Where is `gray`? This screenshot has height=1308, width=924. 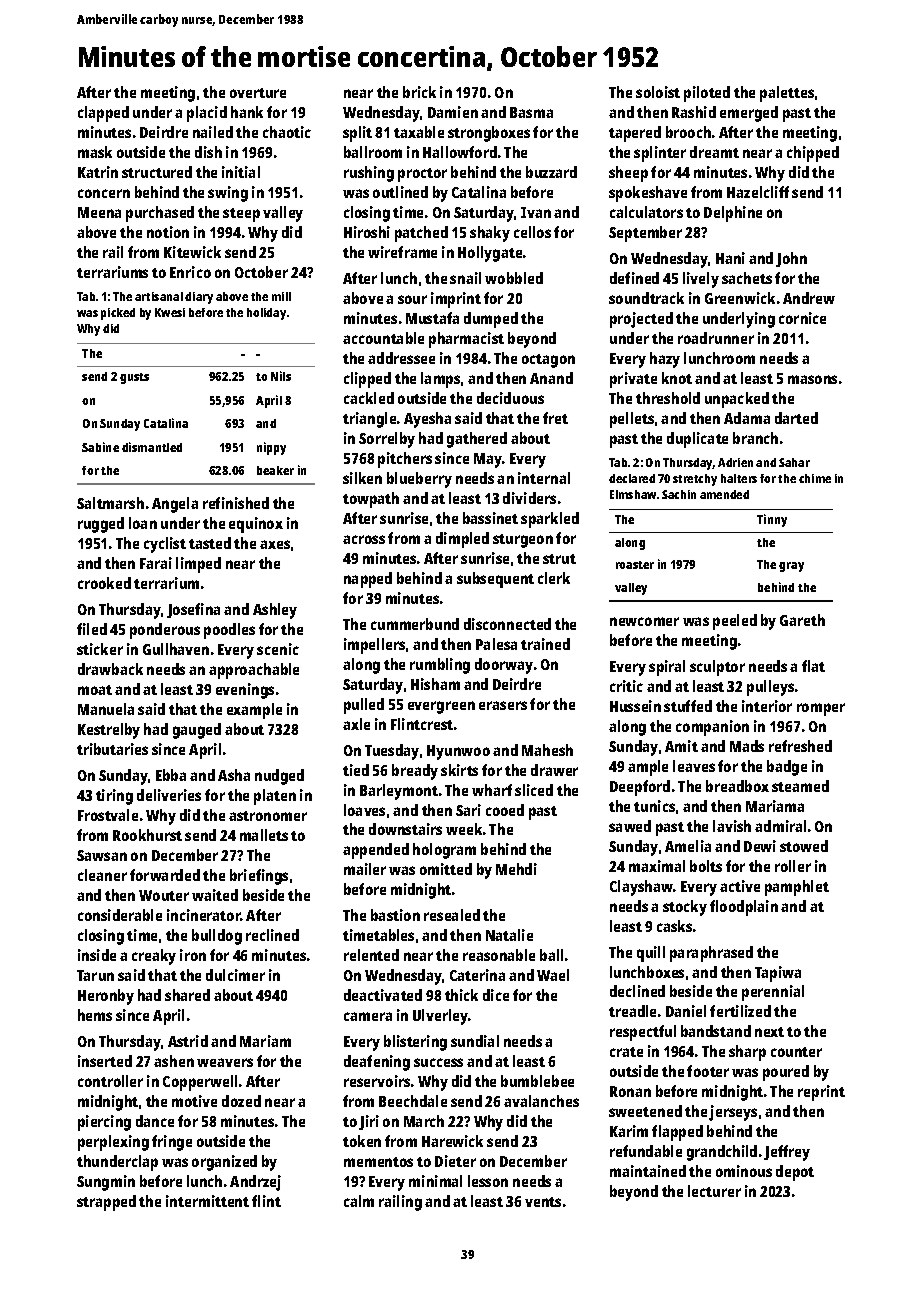
gray is located at coordinates (791, 567).
